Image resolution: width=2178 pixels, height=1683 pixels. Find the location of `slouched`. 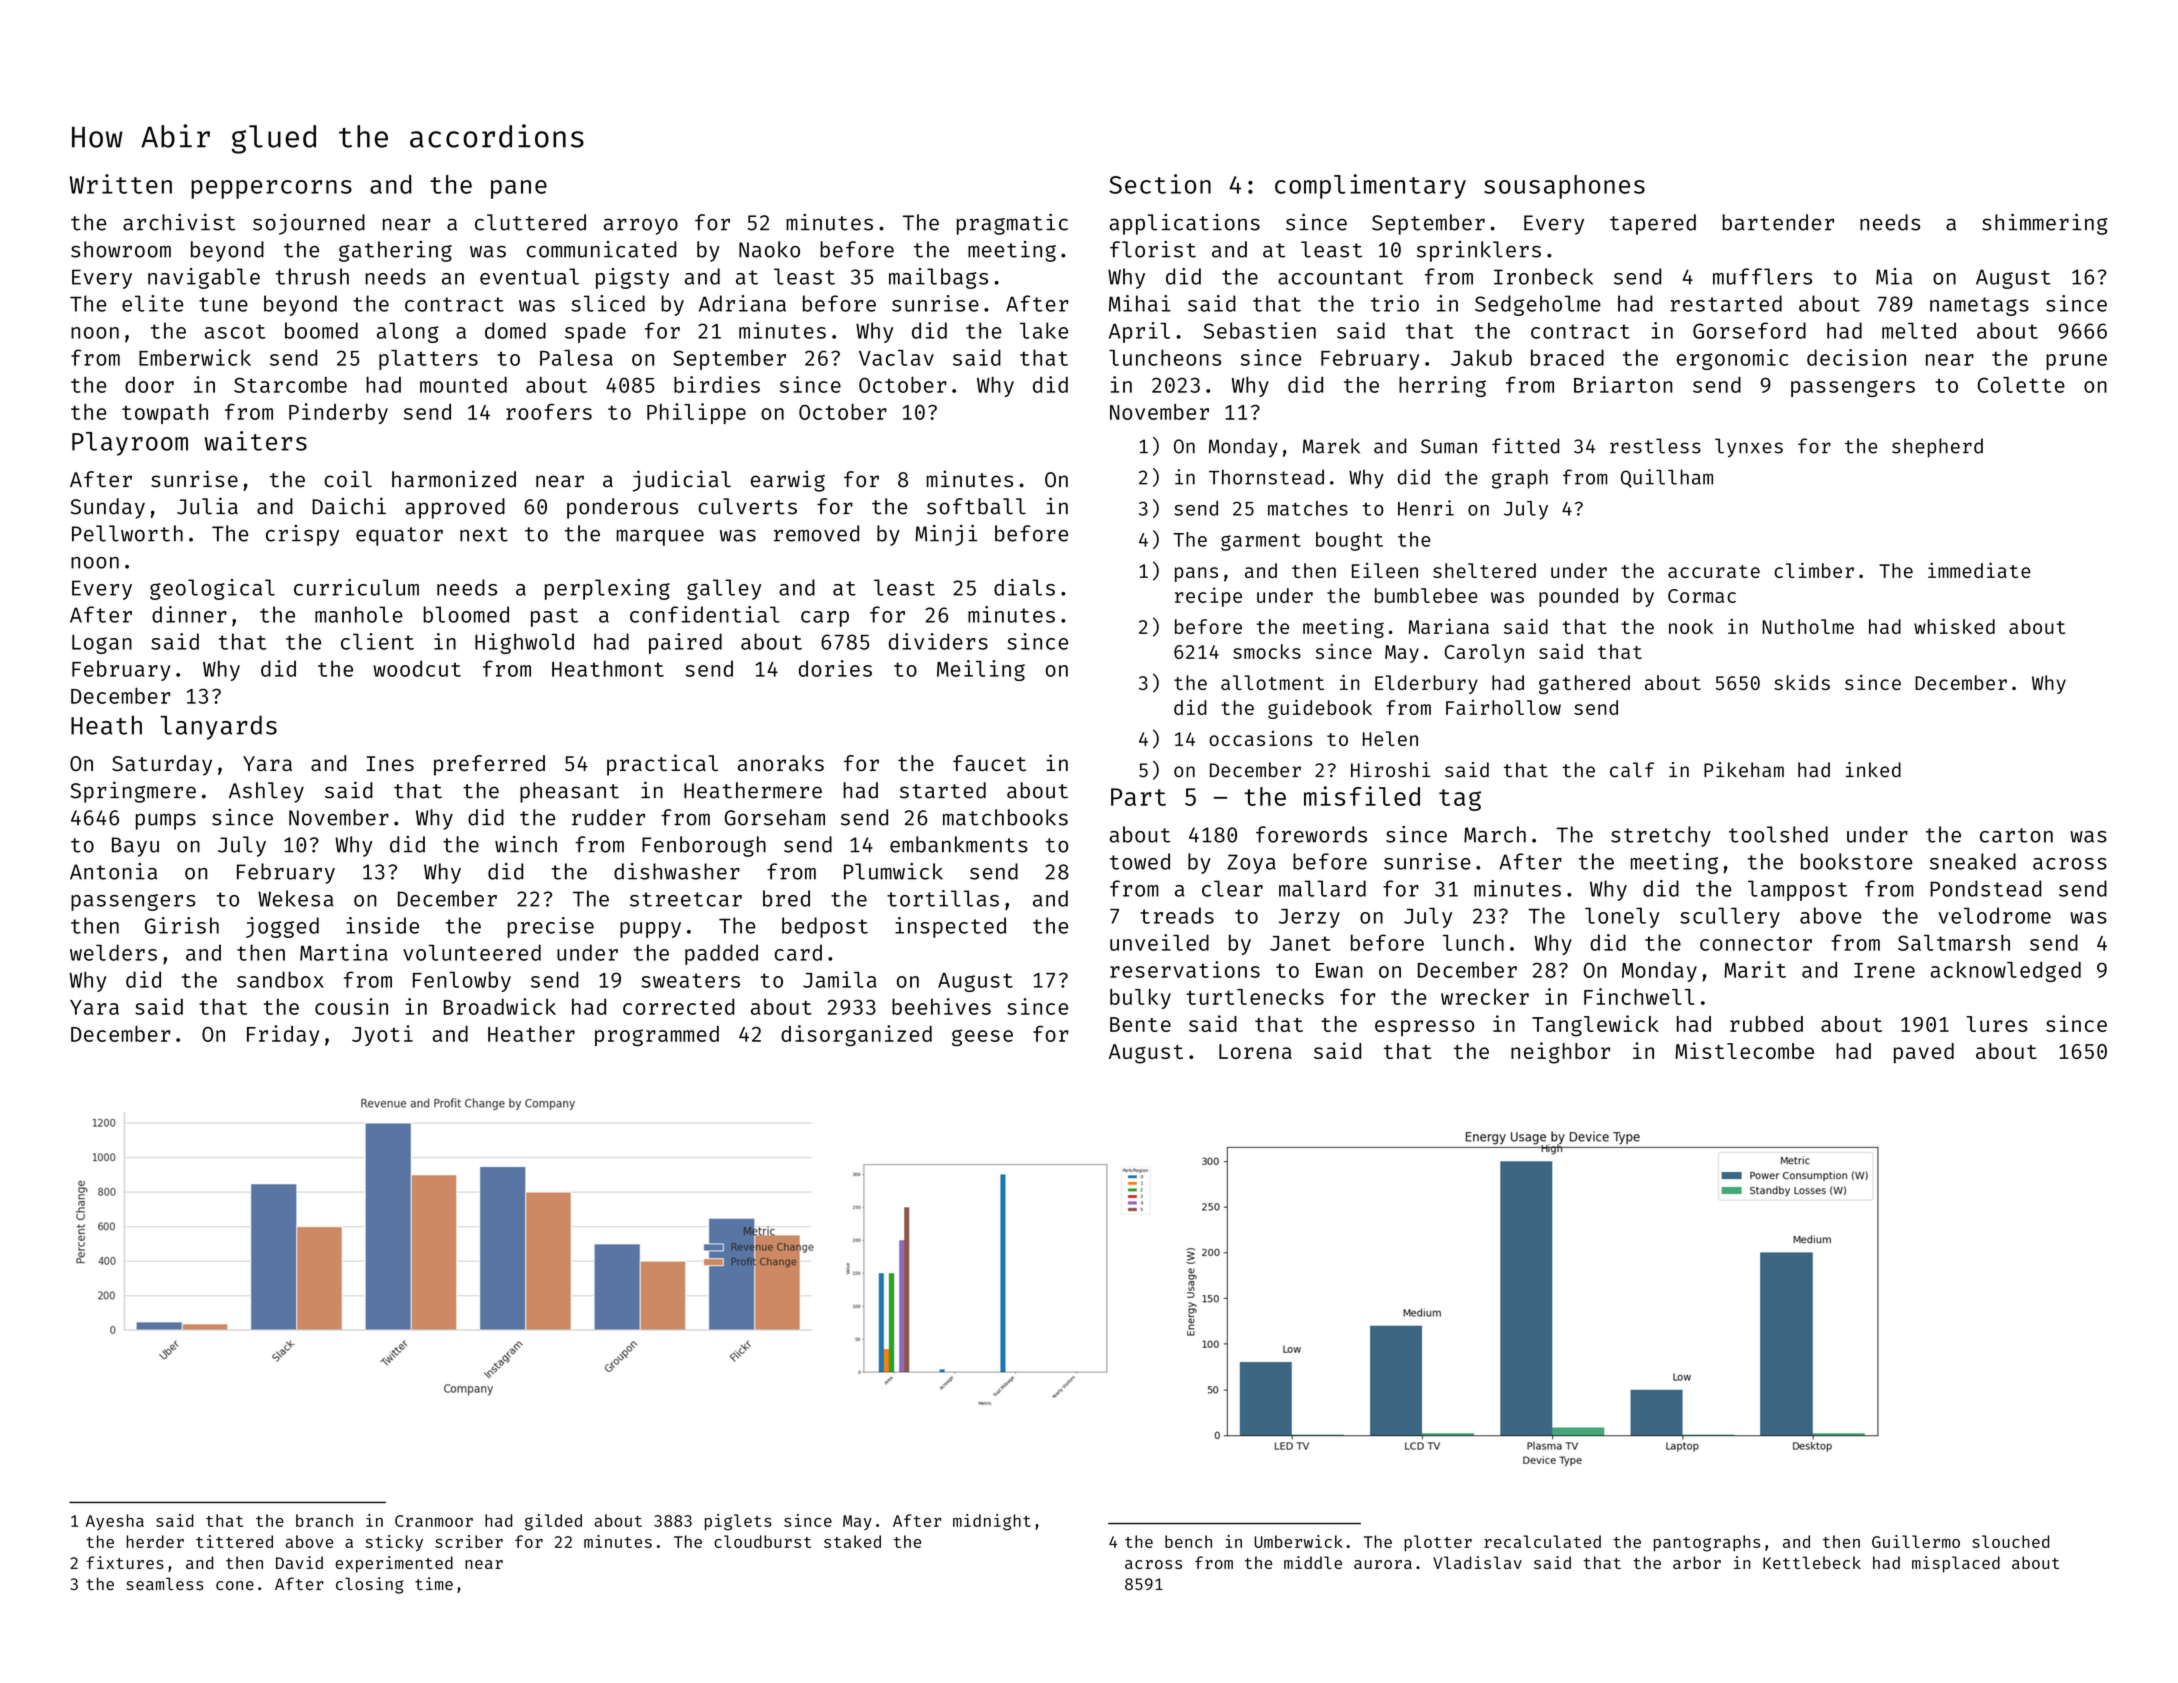

slouched is located at coordinates (2010, 1541).
